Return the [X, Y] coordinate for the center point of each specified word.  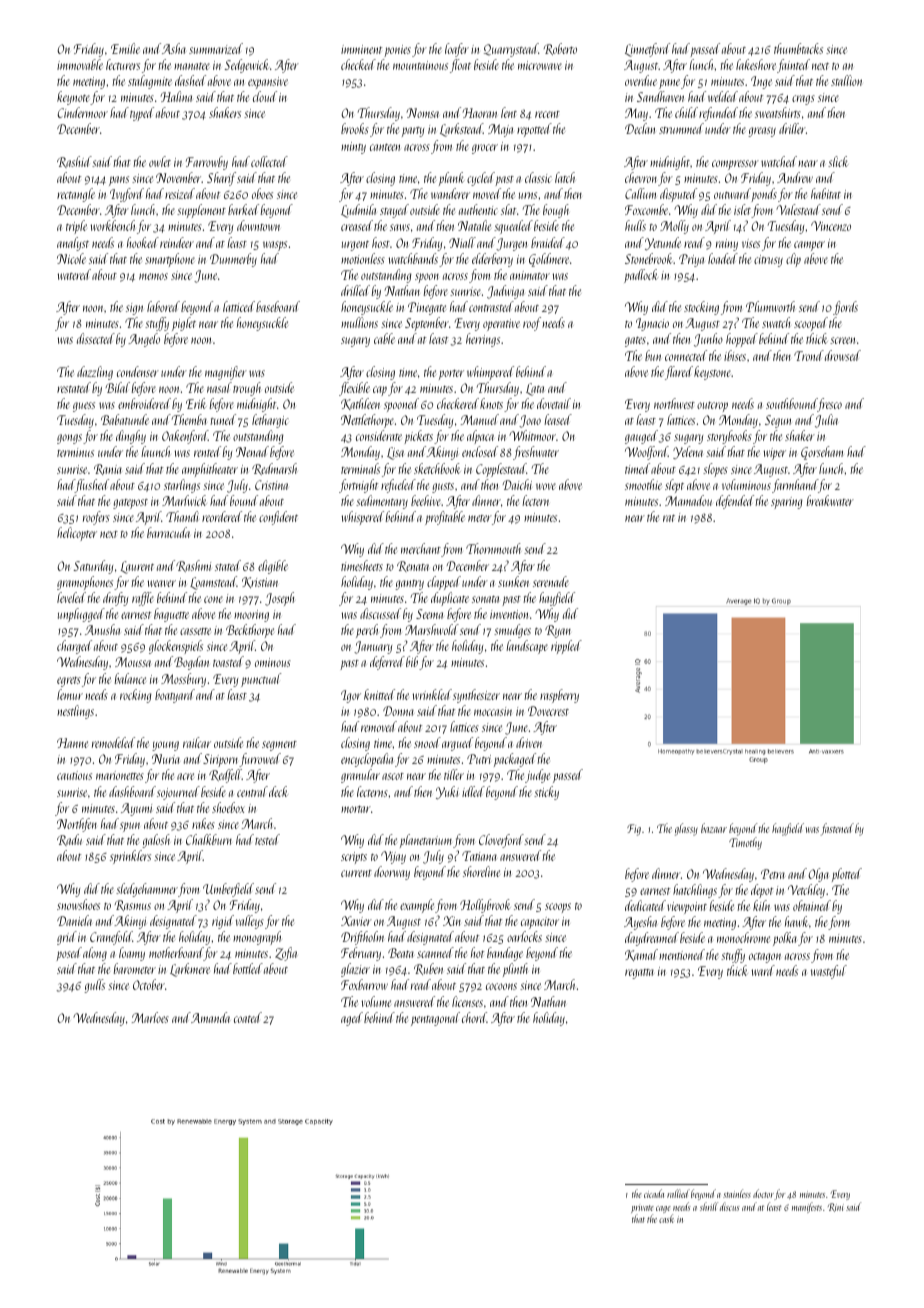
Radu [69, 840]
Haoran [480, 113]
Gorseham [822, 453]
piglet [184, 324]
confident [278, 518]
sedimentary [382, 502]
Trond [809, 355]
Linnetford [647, 50]
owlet [160, 161]
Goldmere [549, 260]
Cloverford [501, 841]
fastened [837, 829]
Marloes [150, 1017]
